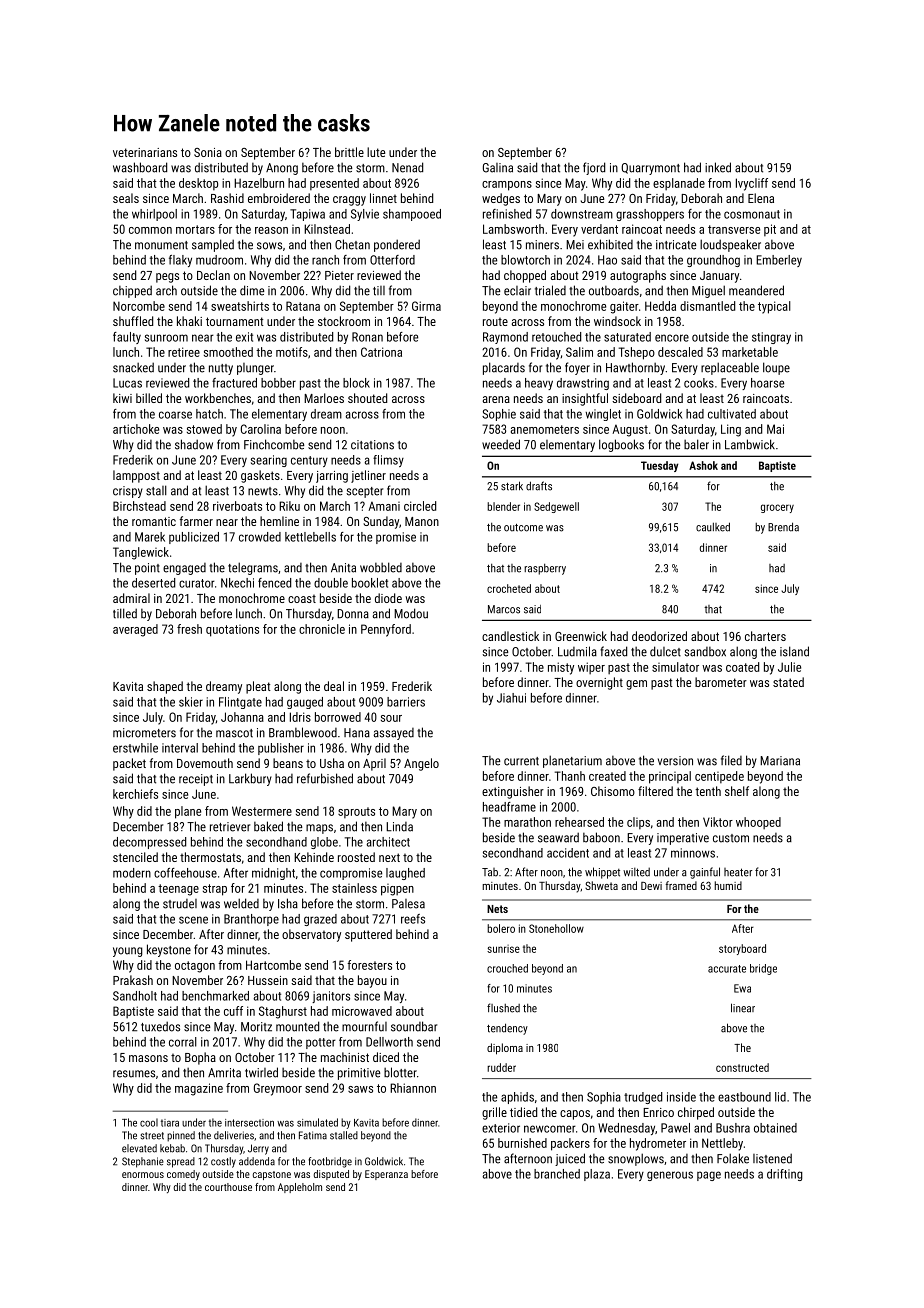  What do you see at coordinates (386, 1175) in the screenshot?
I see `Esperanza` at bounding box center [386, 1175].
